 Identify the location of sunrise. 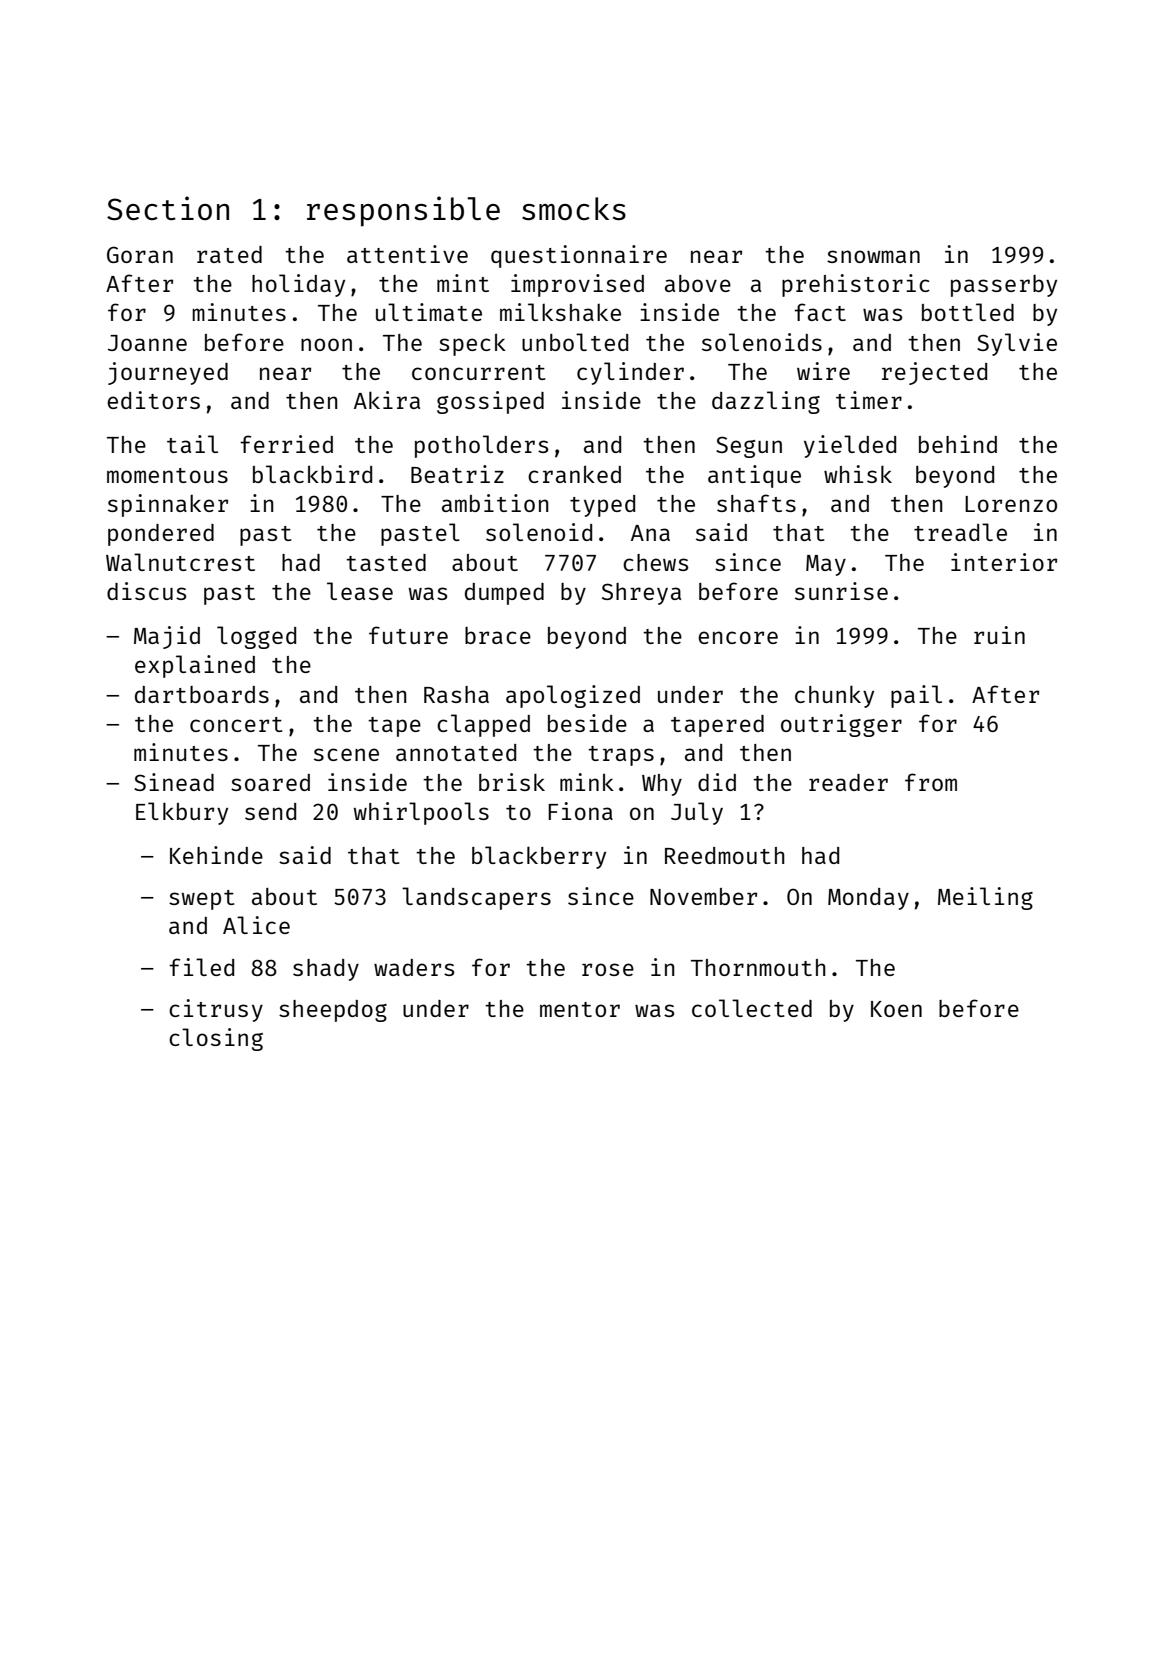
(841, 591).
